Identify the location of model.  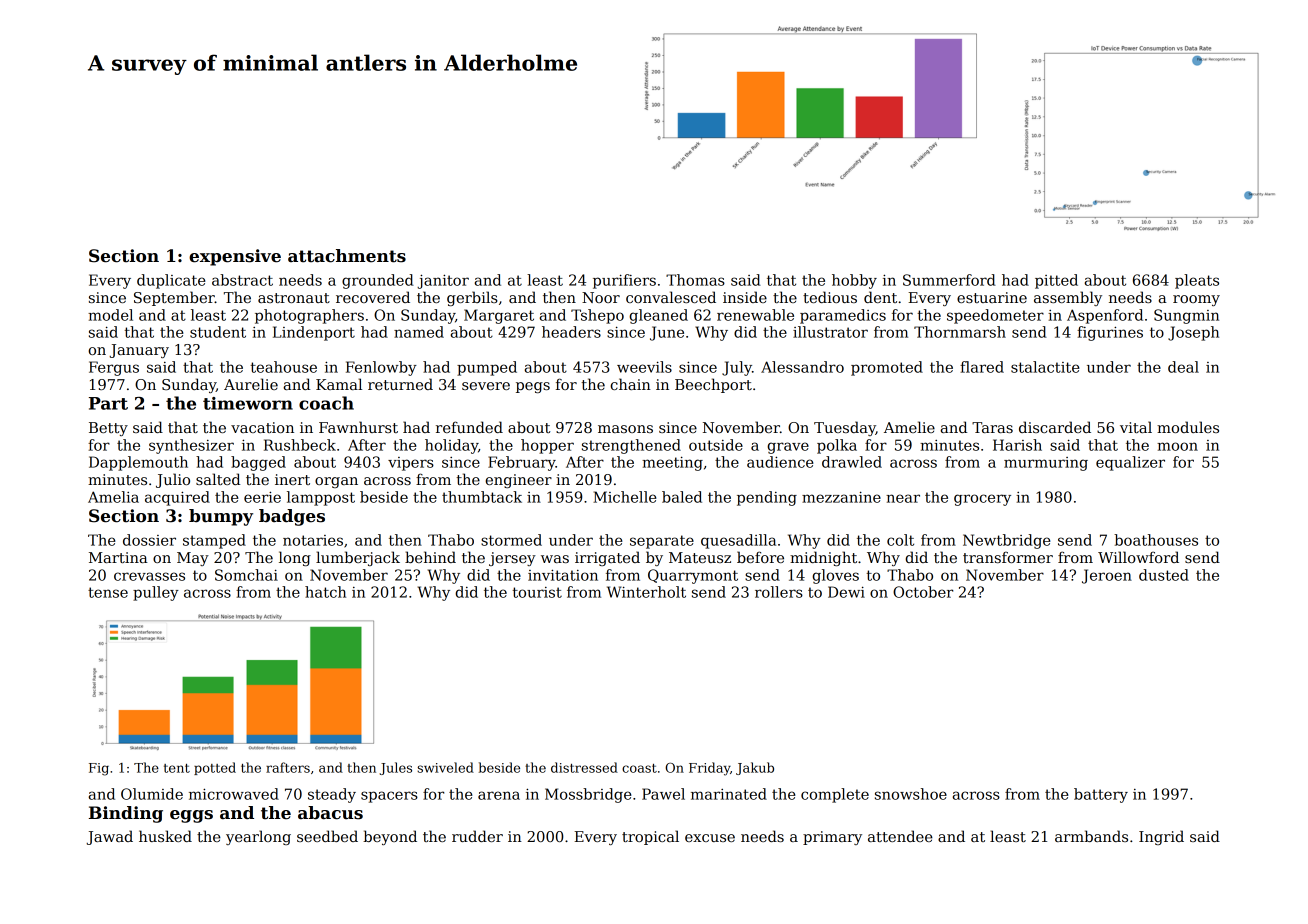
(110, 315).
